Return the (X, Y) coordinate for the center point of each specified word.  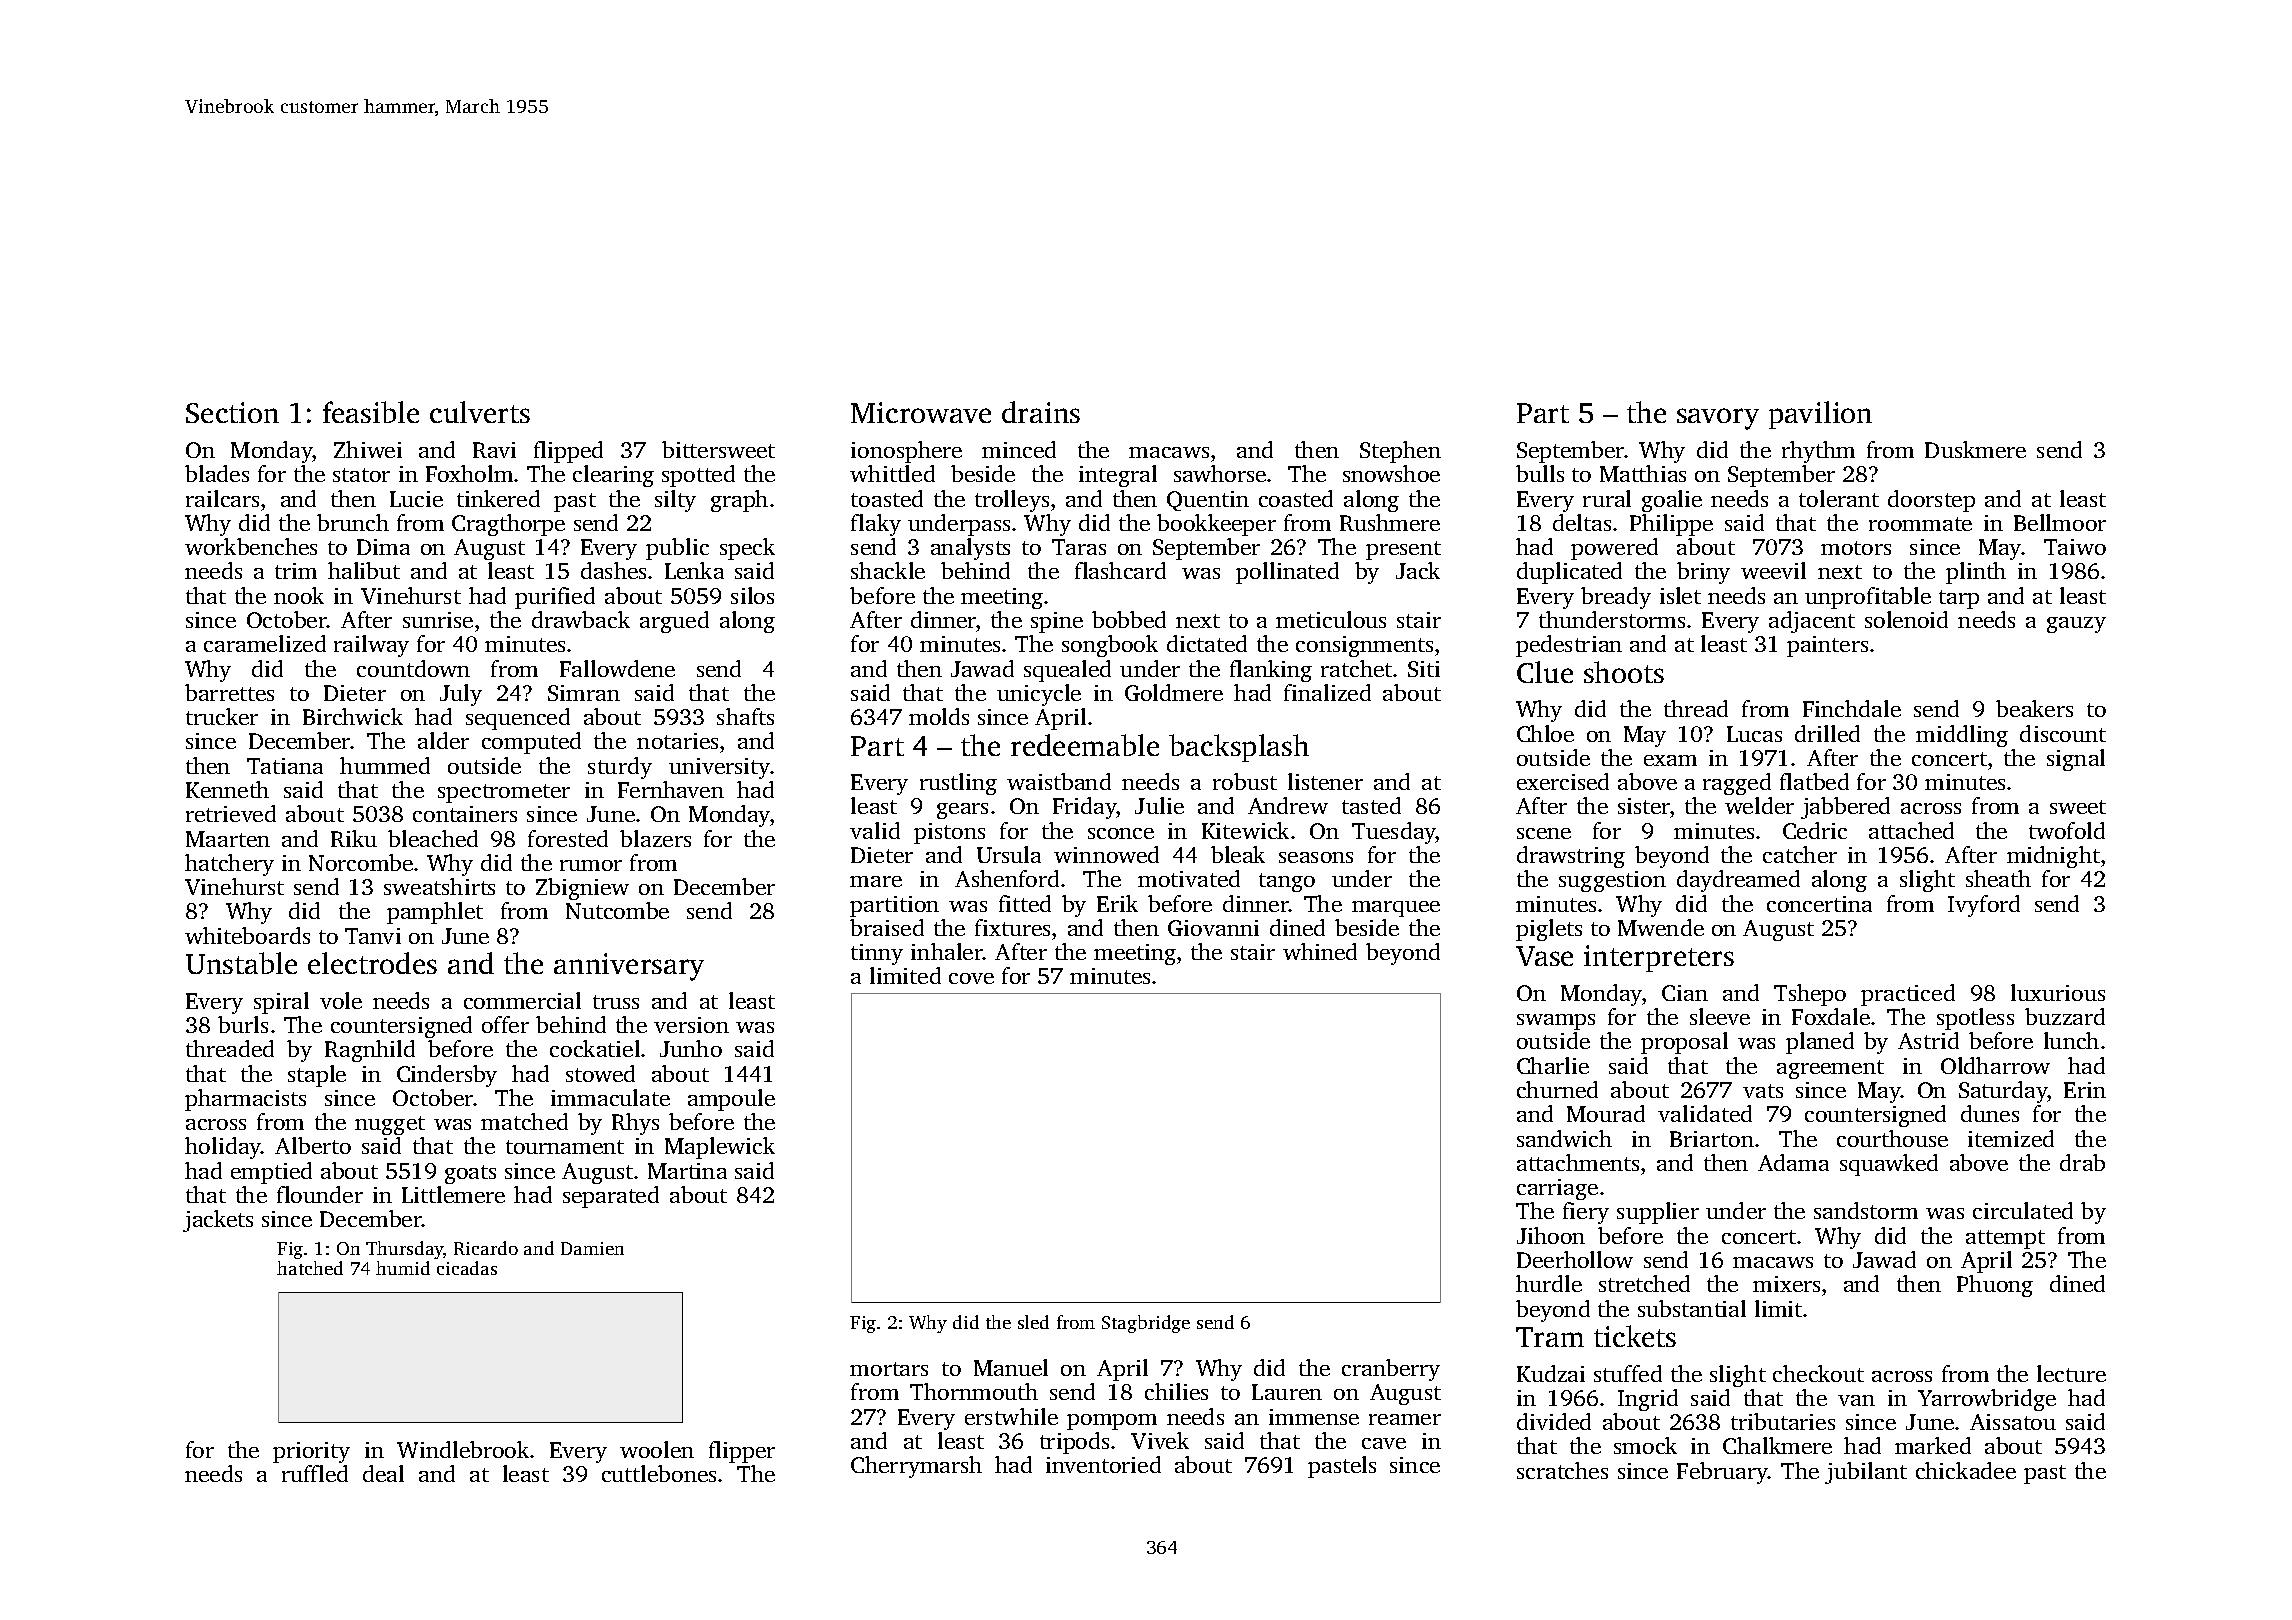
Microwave (921, 412)
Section (232, 412)
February (1722, 1473)
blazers (655, 838)
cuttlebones (659, 1473)
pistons (949, 833)
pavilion (1820, 415)
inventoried (1103, 1464)
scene (1544, 833)
